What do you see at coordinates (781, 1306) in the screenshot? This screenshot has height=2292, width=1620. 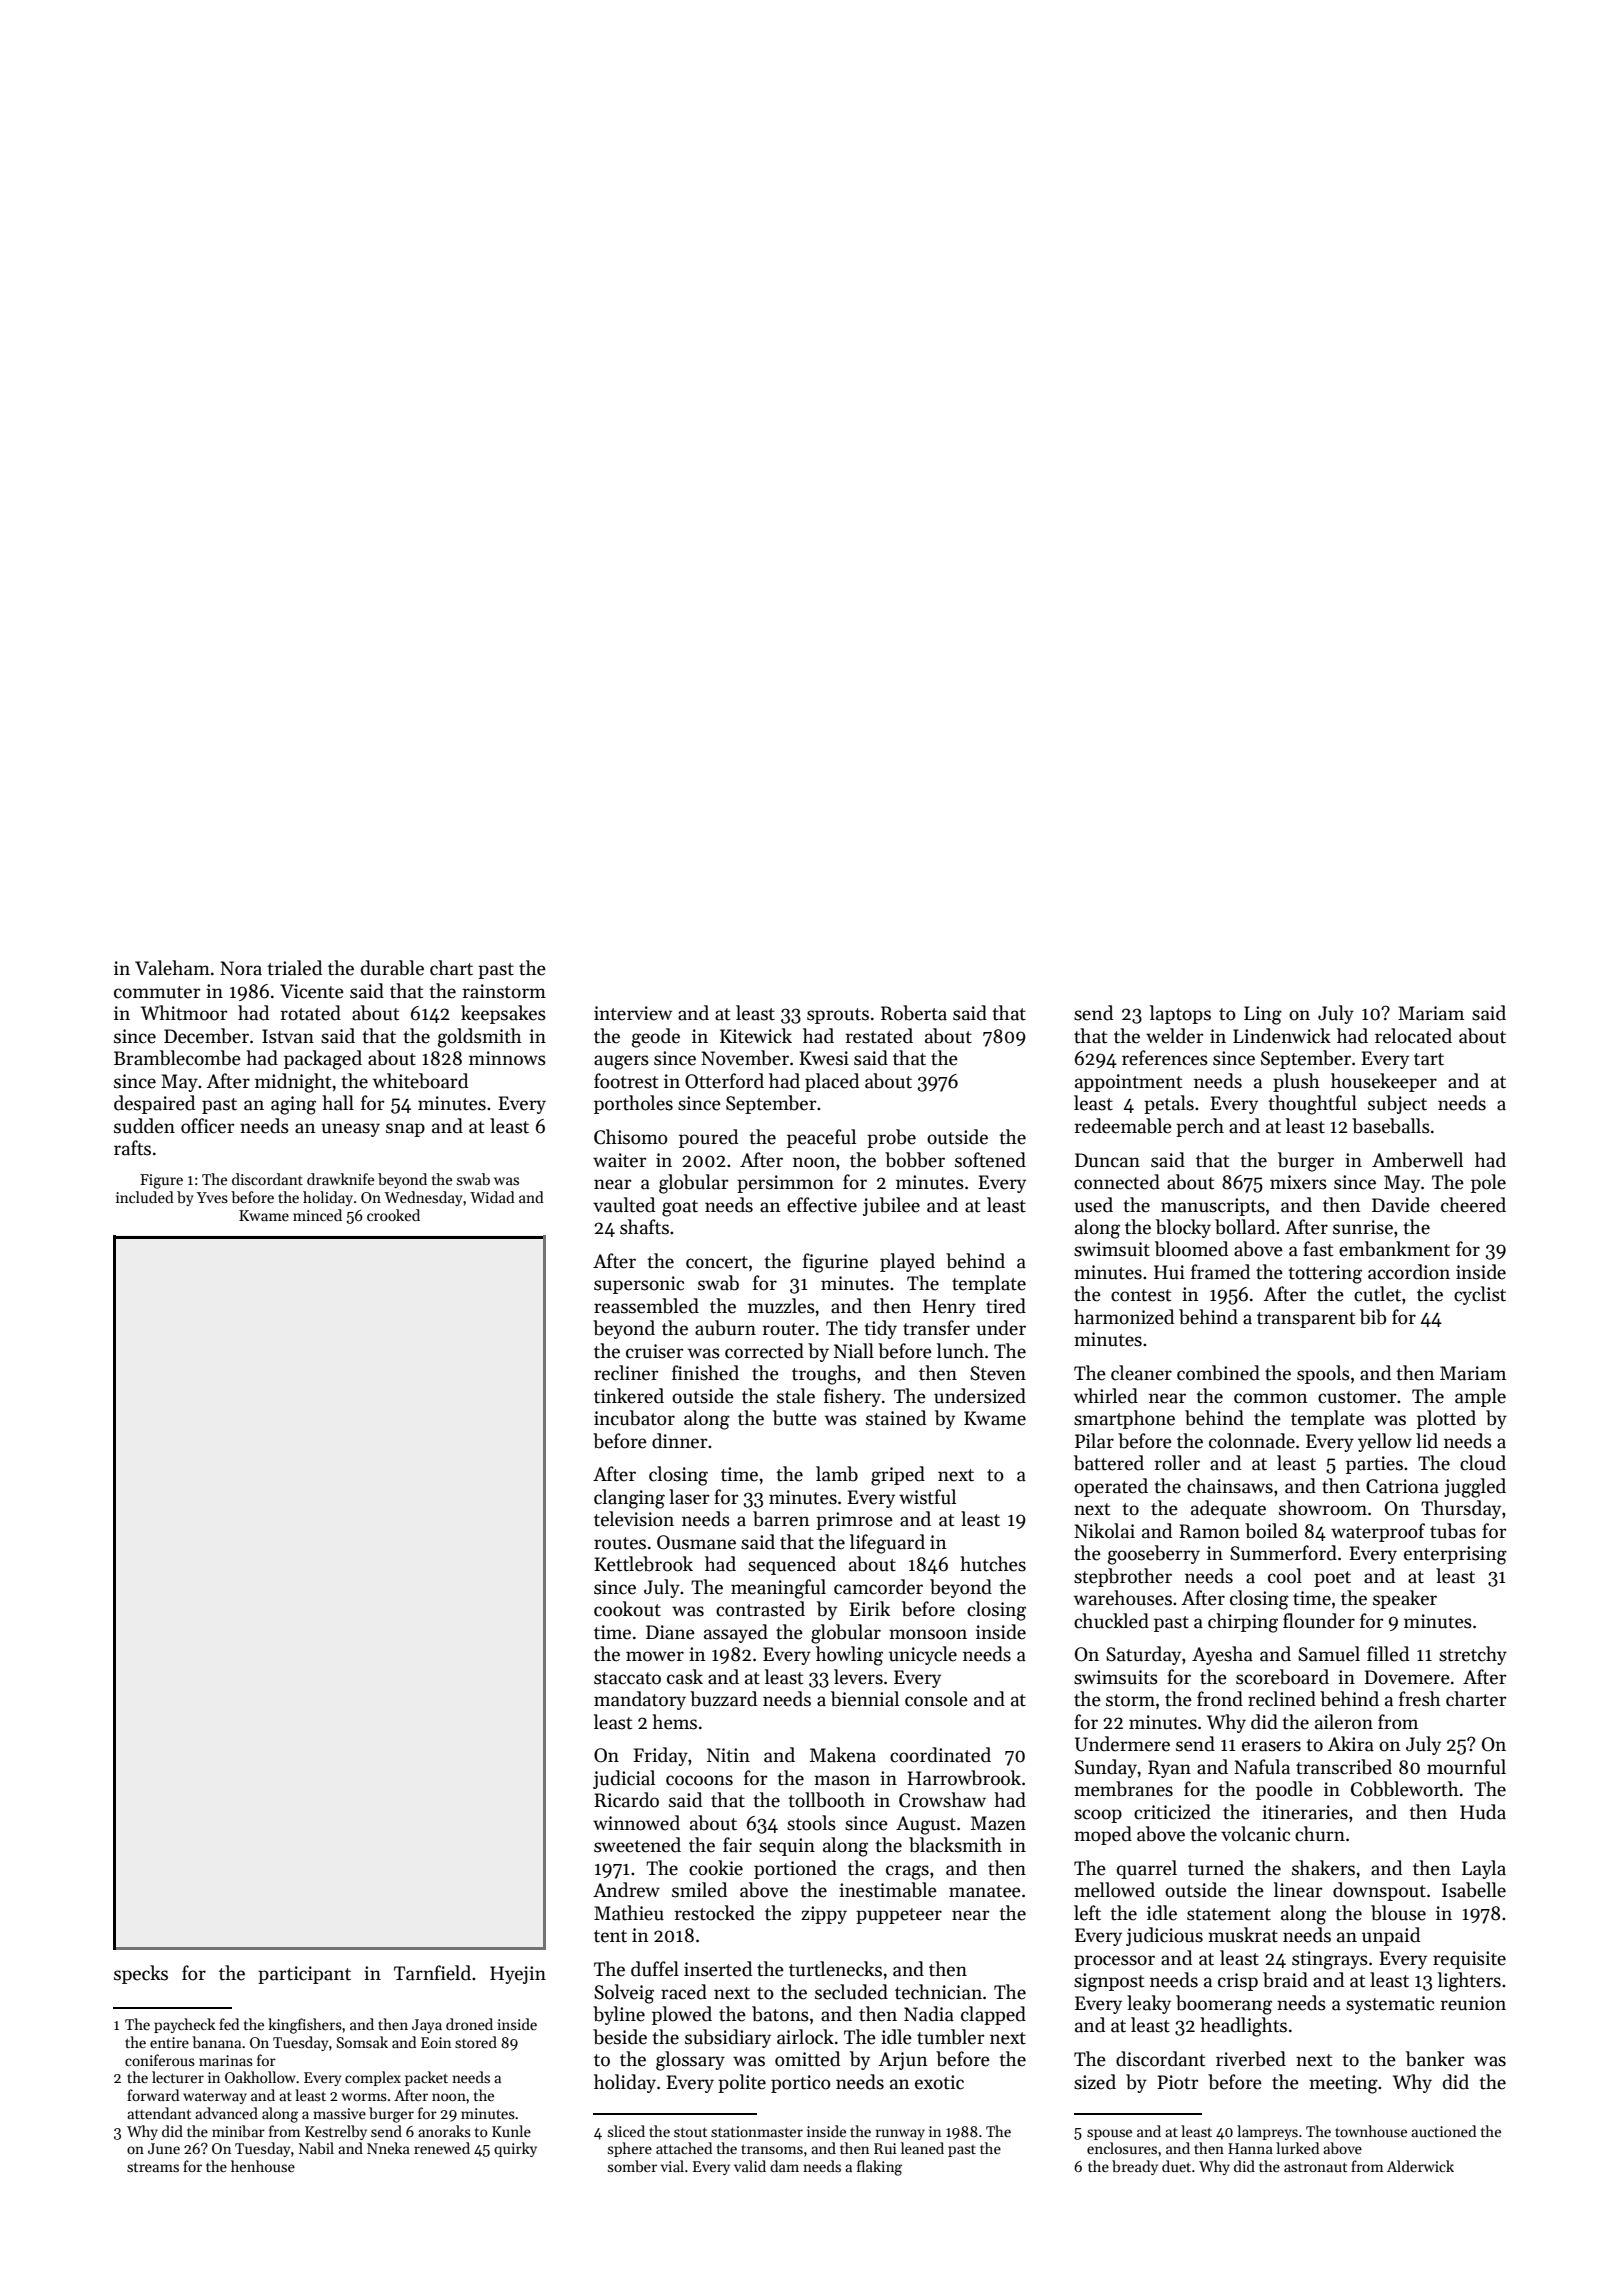 I see `muzzles` at bounding box center [781, 1306].
